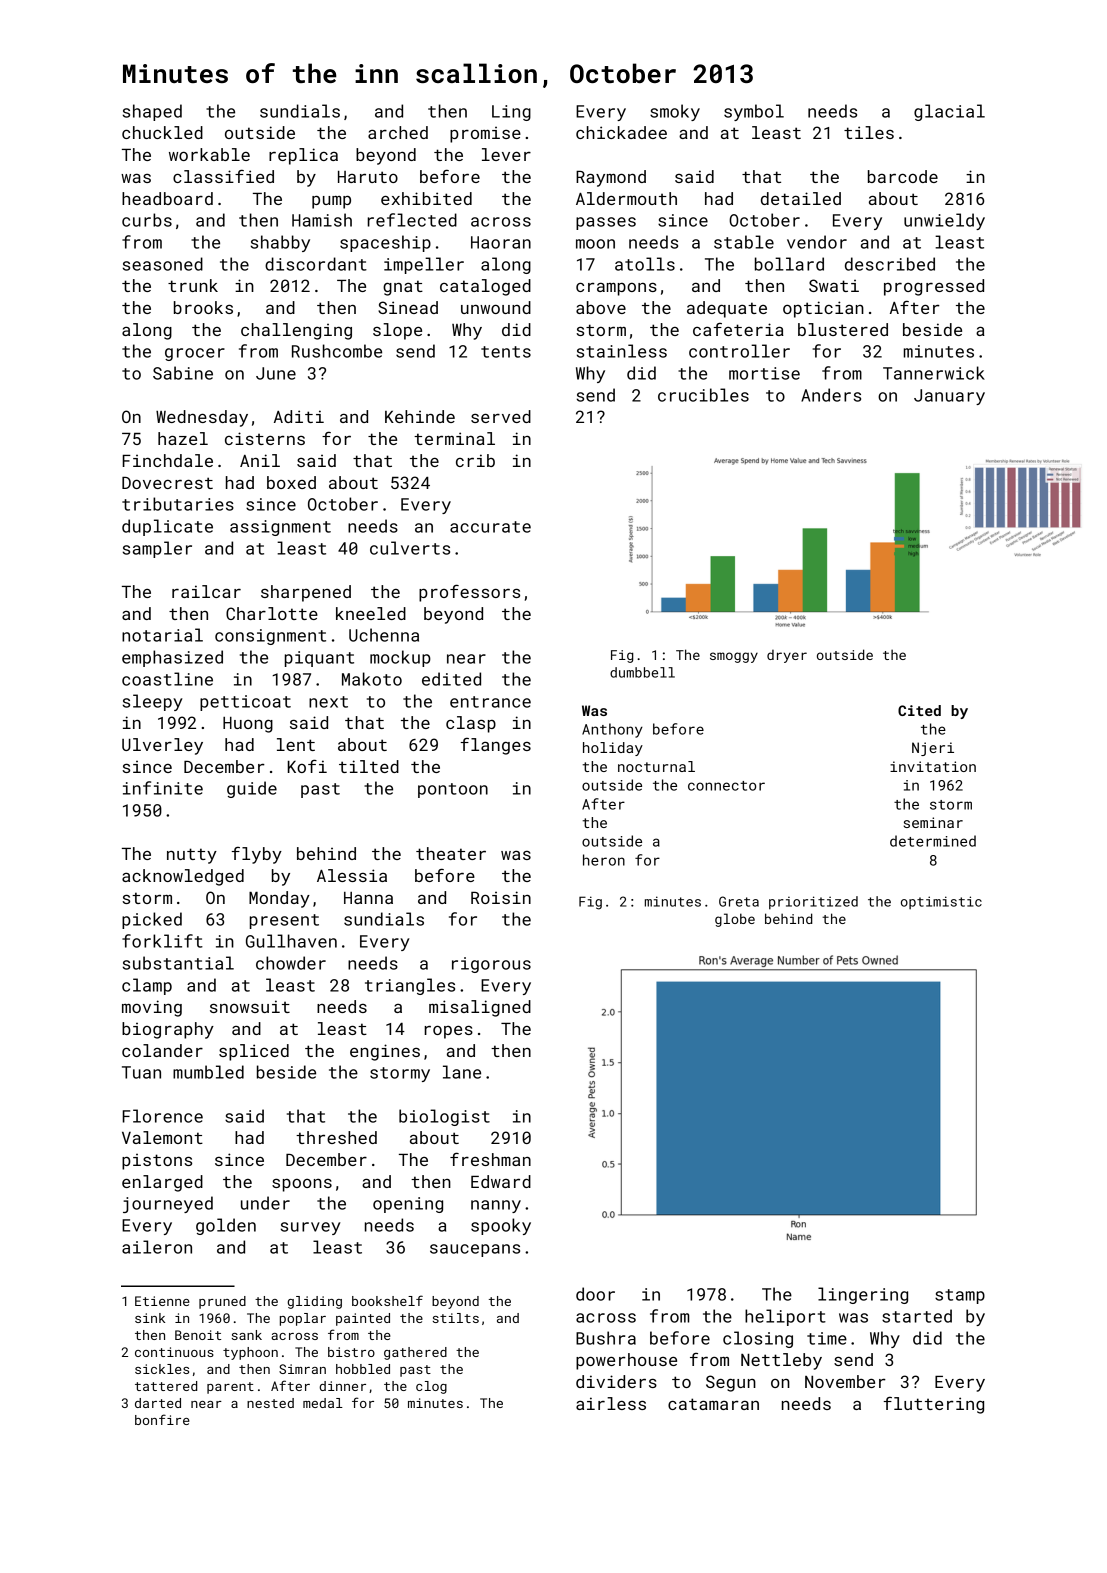 This screenshot has width=1107, height=1573. I want to click on fluttering, so click(934, 1405).
